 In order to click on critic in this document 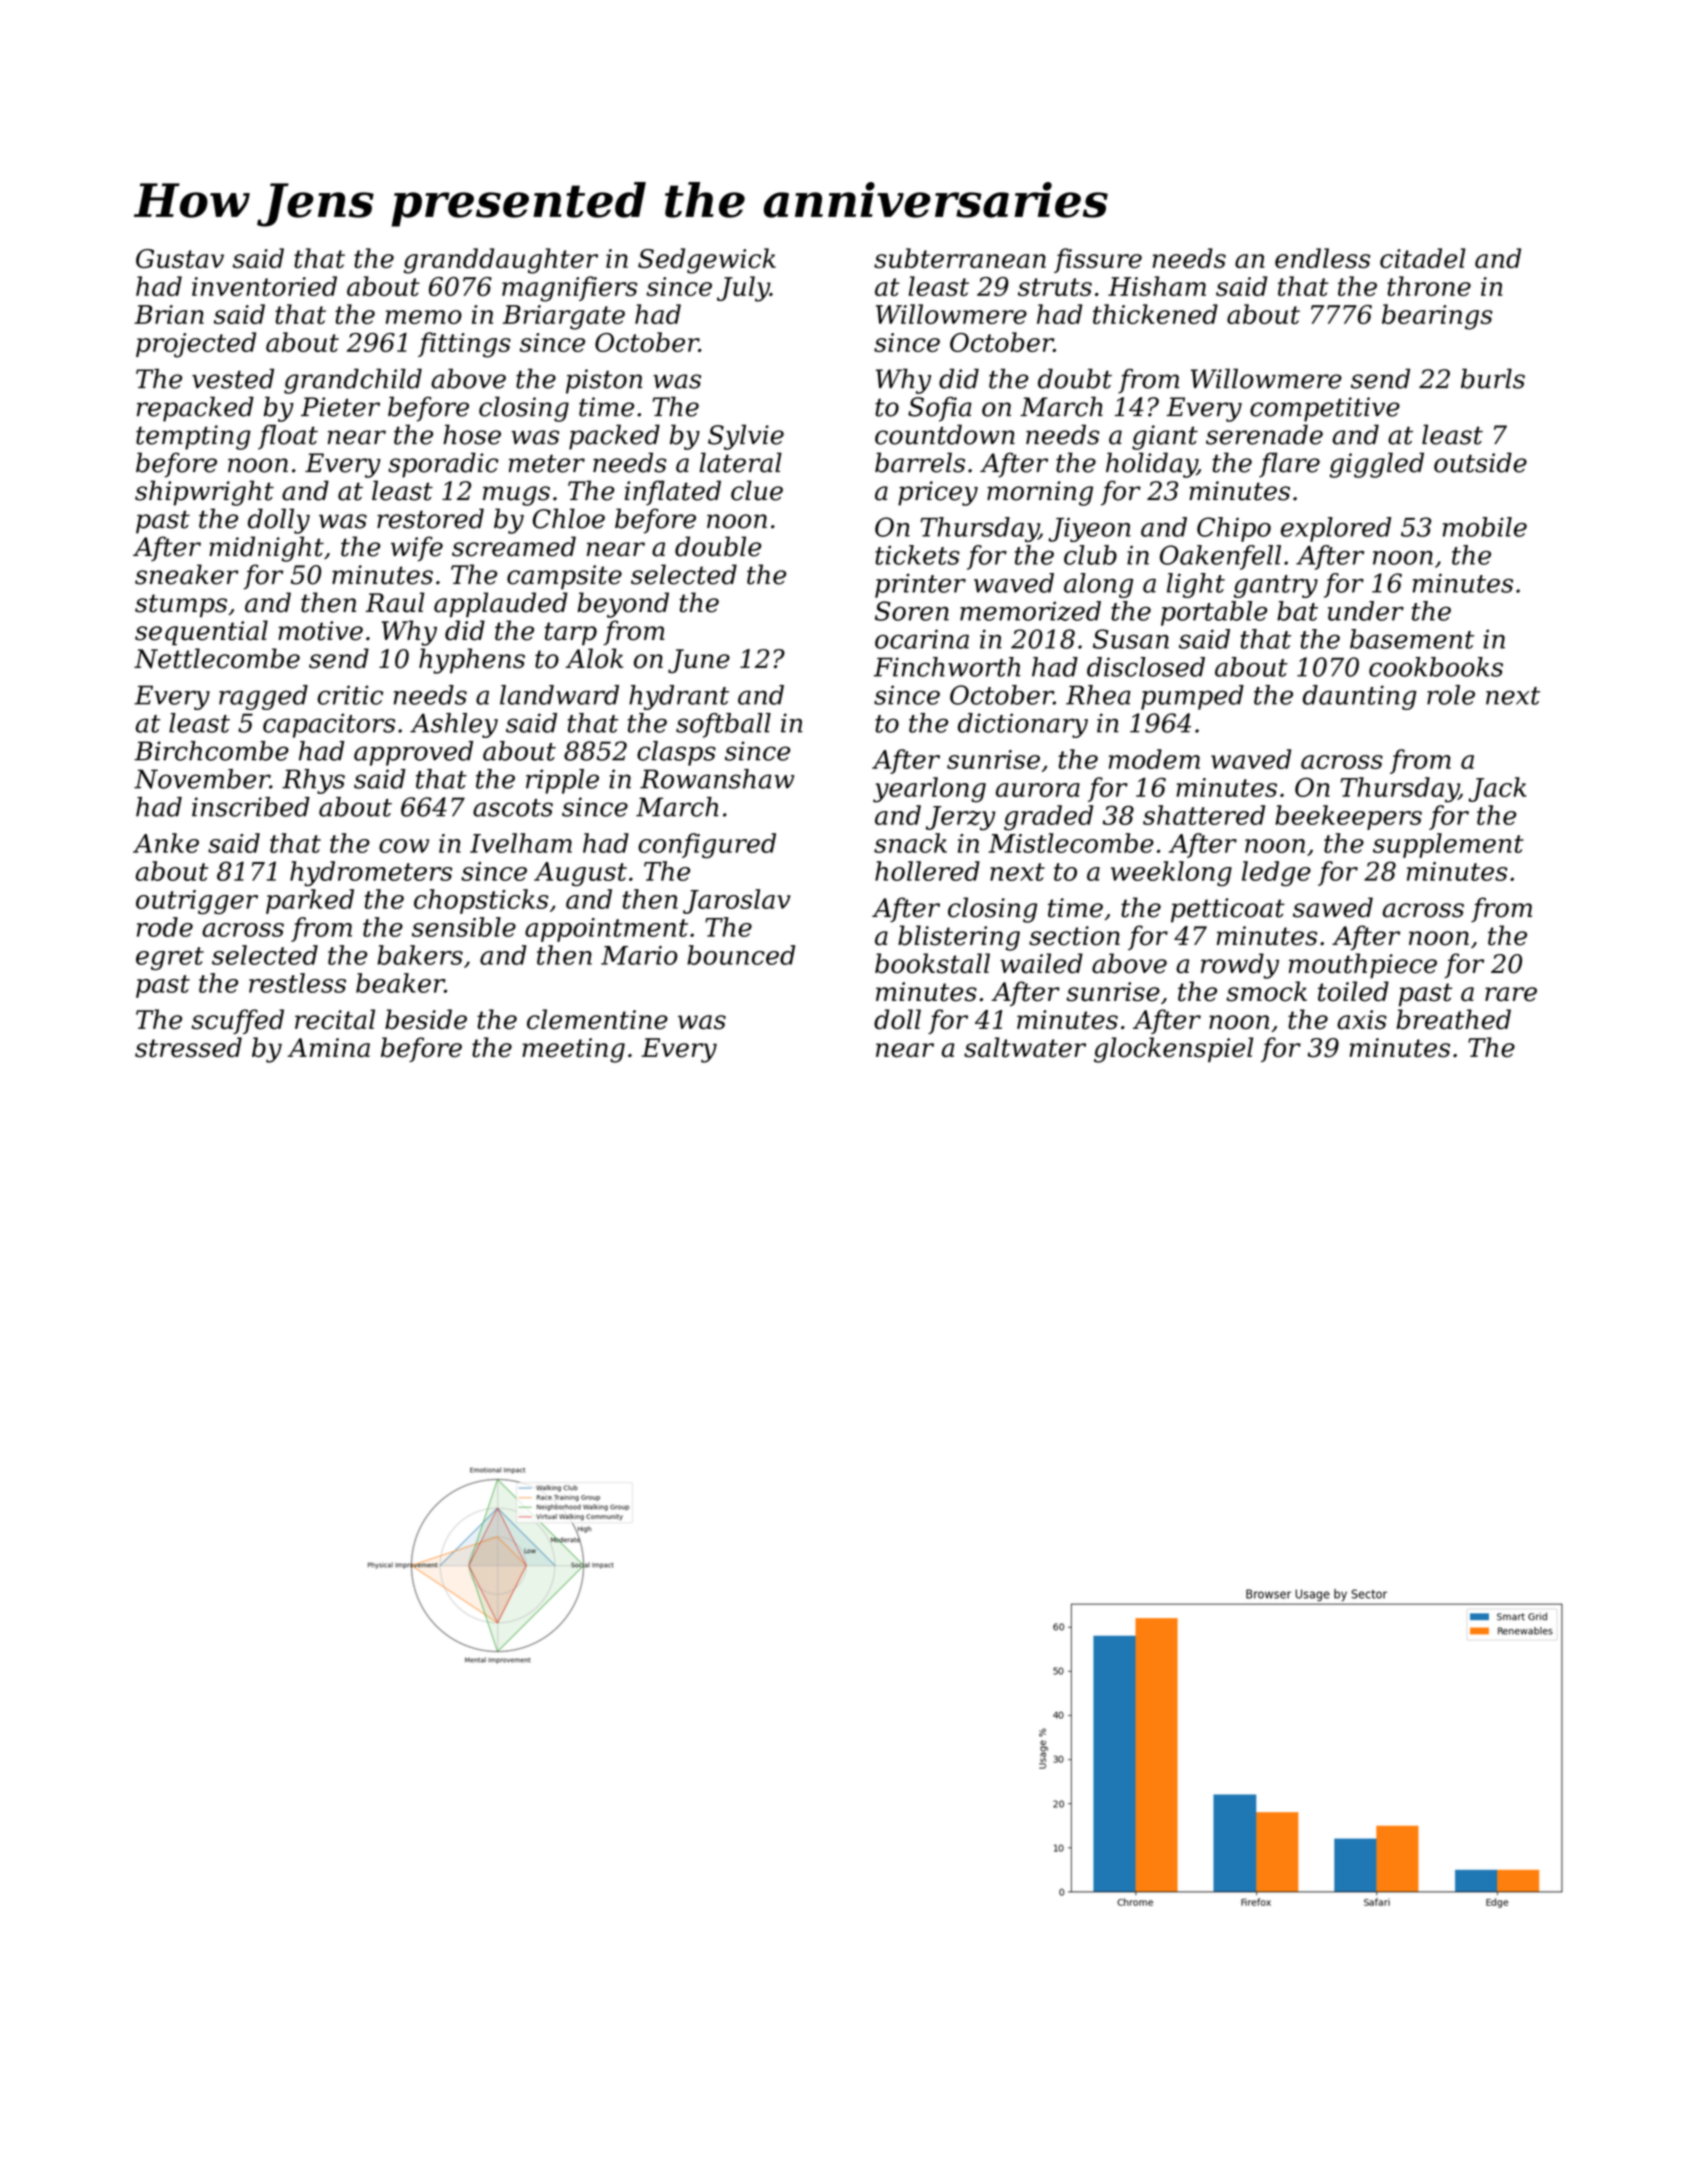, I will do `click(350, 695)`.
